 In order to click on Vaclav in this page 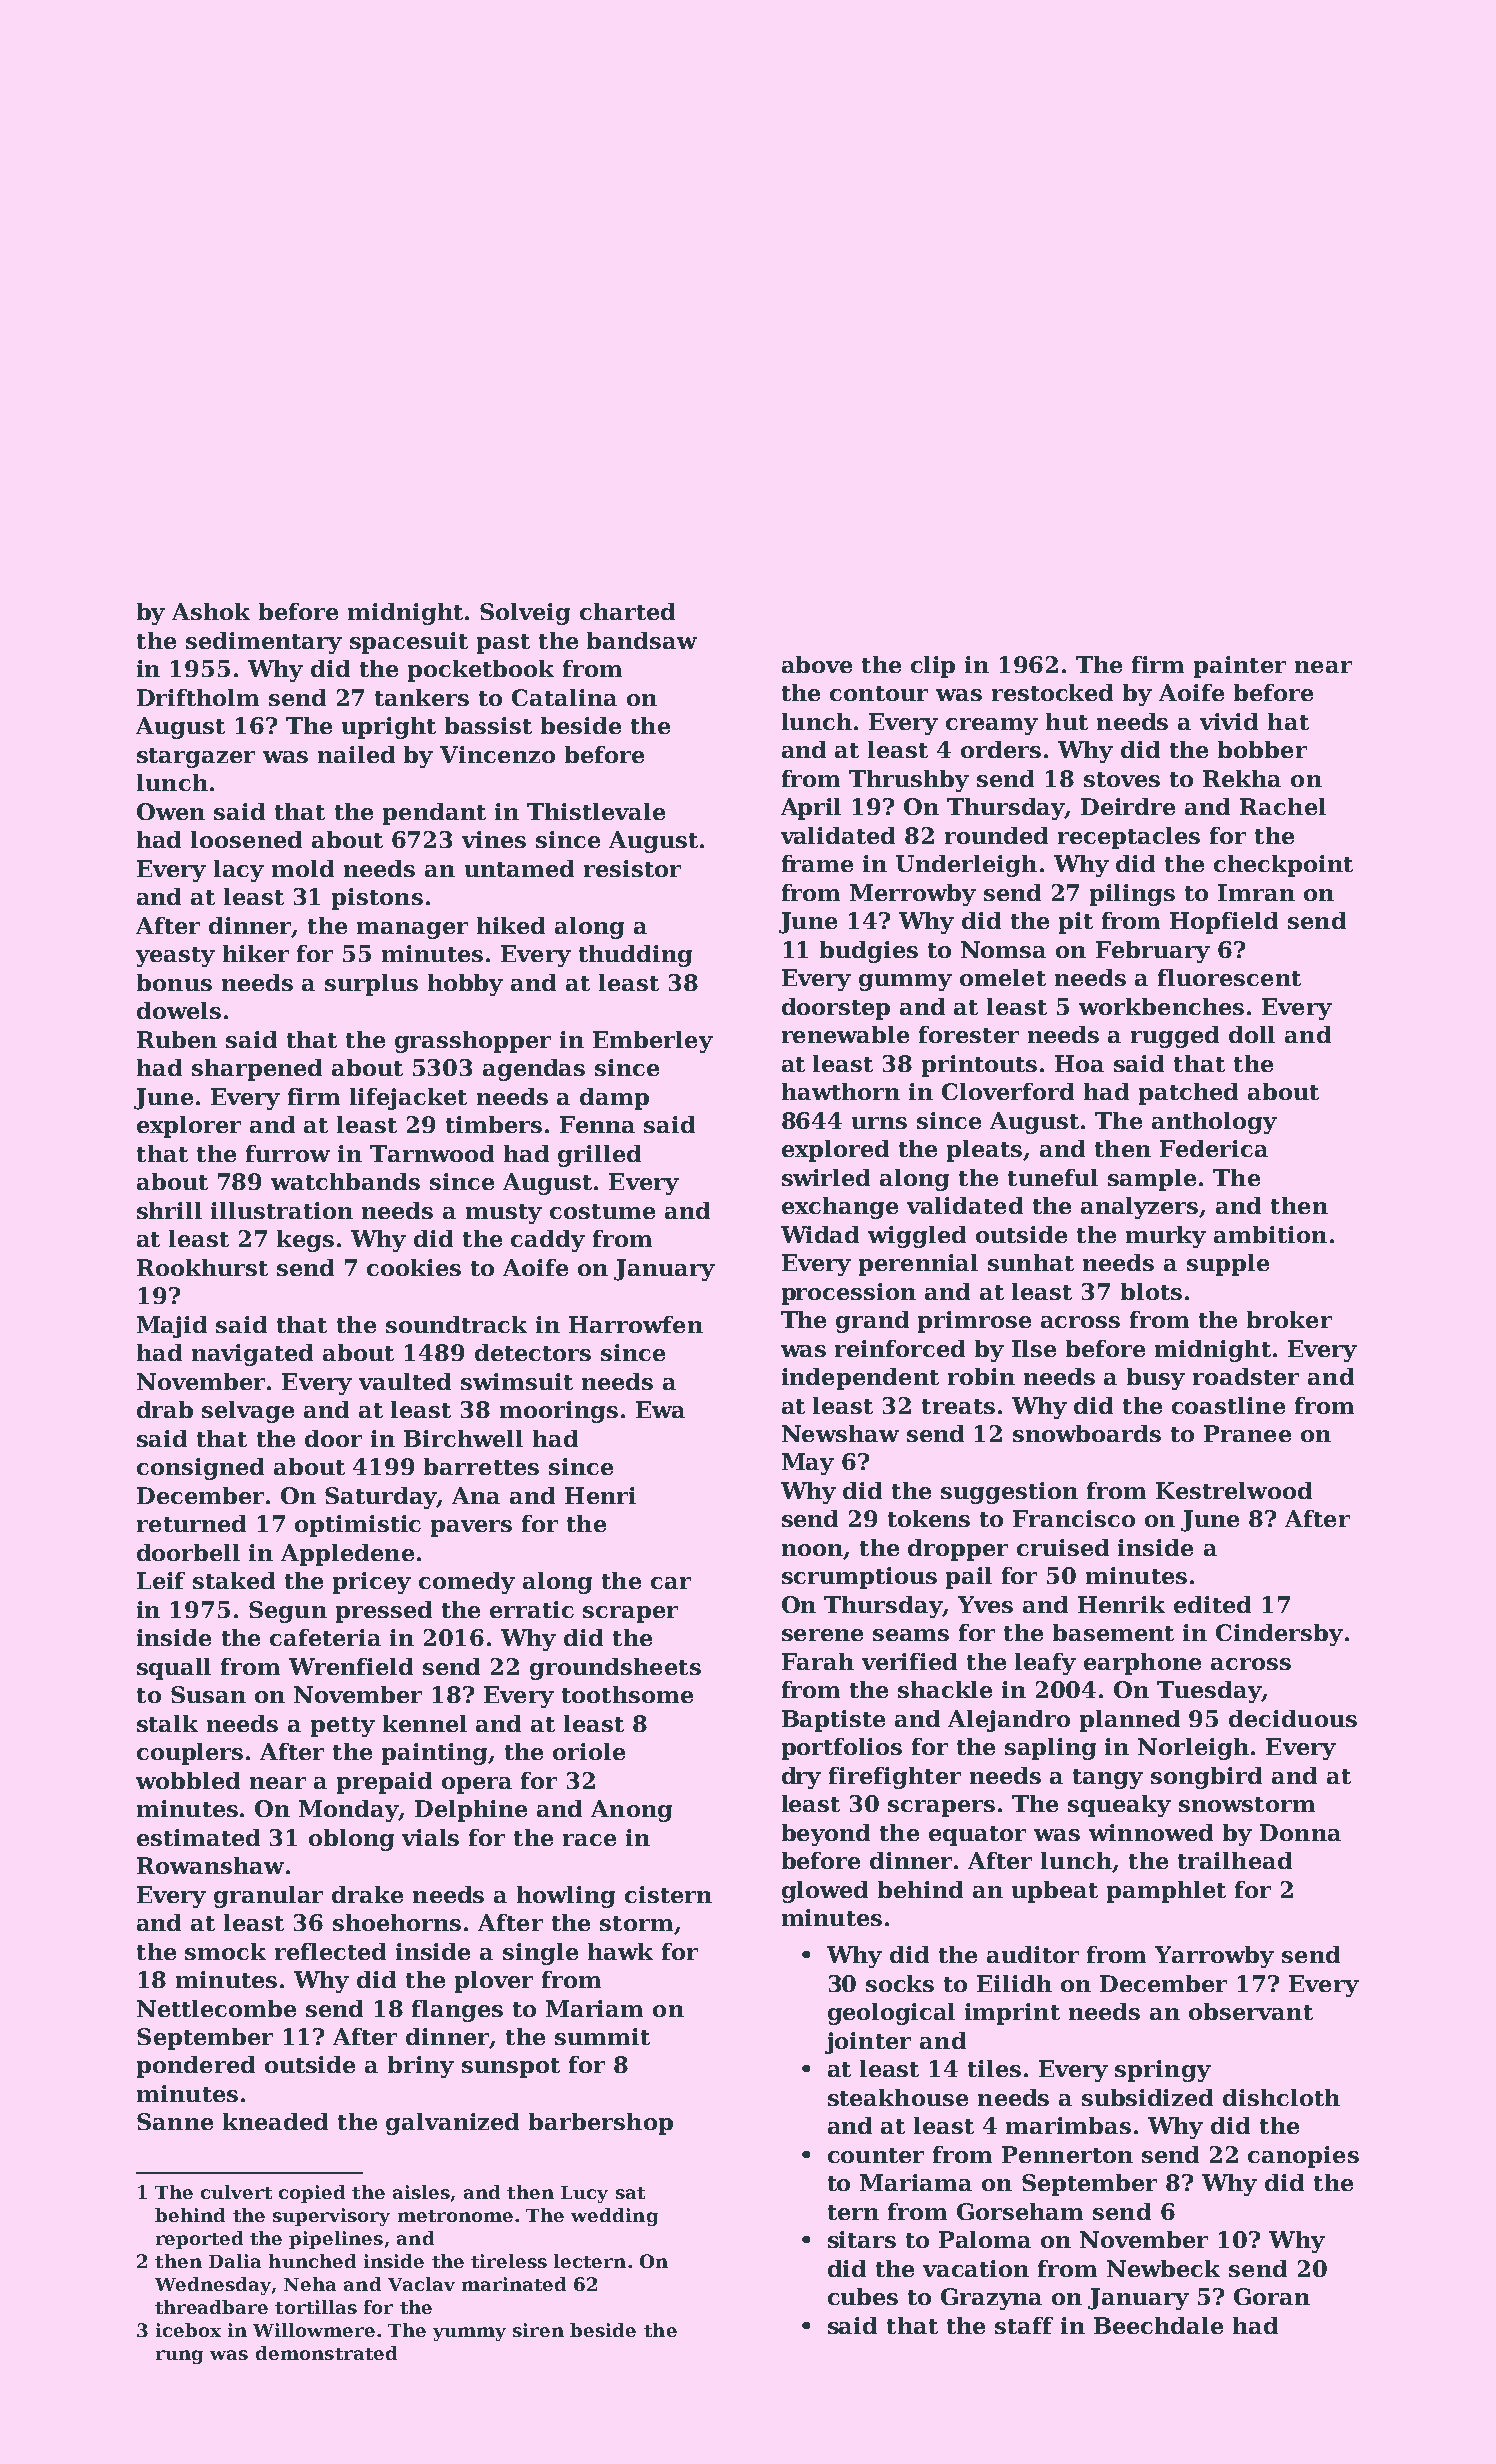, I will do `click(421, 2284)`.
